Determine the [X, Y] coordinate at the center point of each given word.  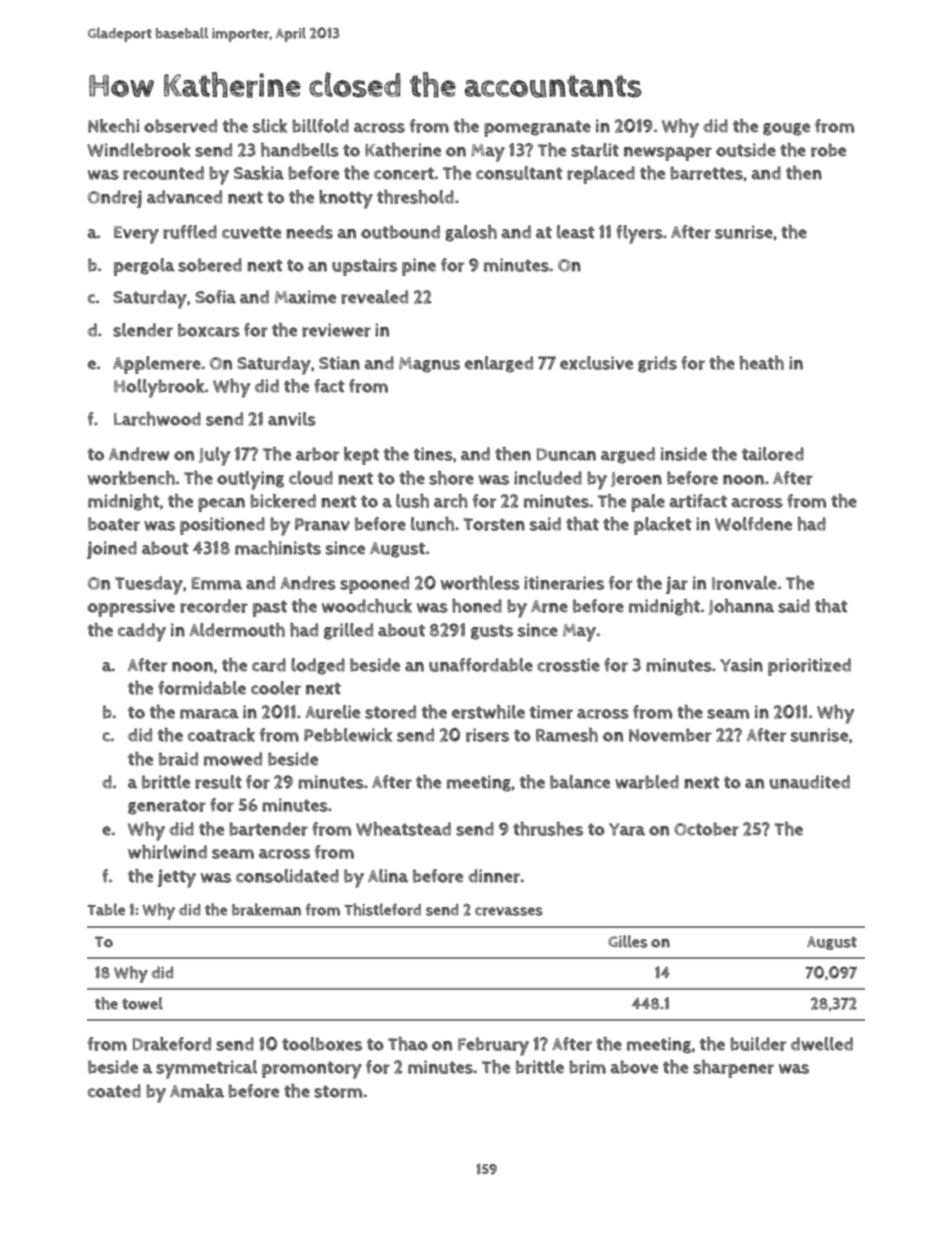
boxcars [209, 330]
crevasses [509, 911]
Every [136, 235]
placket [663, 526]
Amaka [197, 1091]
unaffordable [481, 665]
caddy [142, 632]
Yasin [741, 665]
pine [419, 267]
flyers [639, 234]
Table [106, 909]
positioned [222, 526]
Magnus [429, 365]
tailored [773, 454]
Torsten [494, 524]
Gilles [628, 941]
